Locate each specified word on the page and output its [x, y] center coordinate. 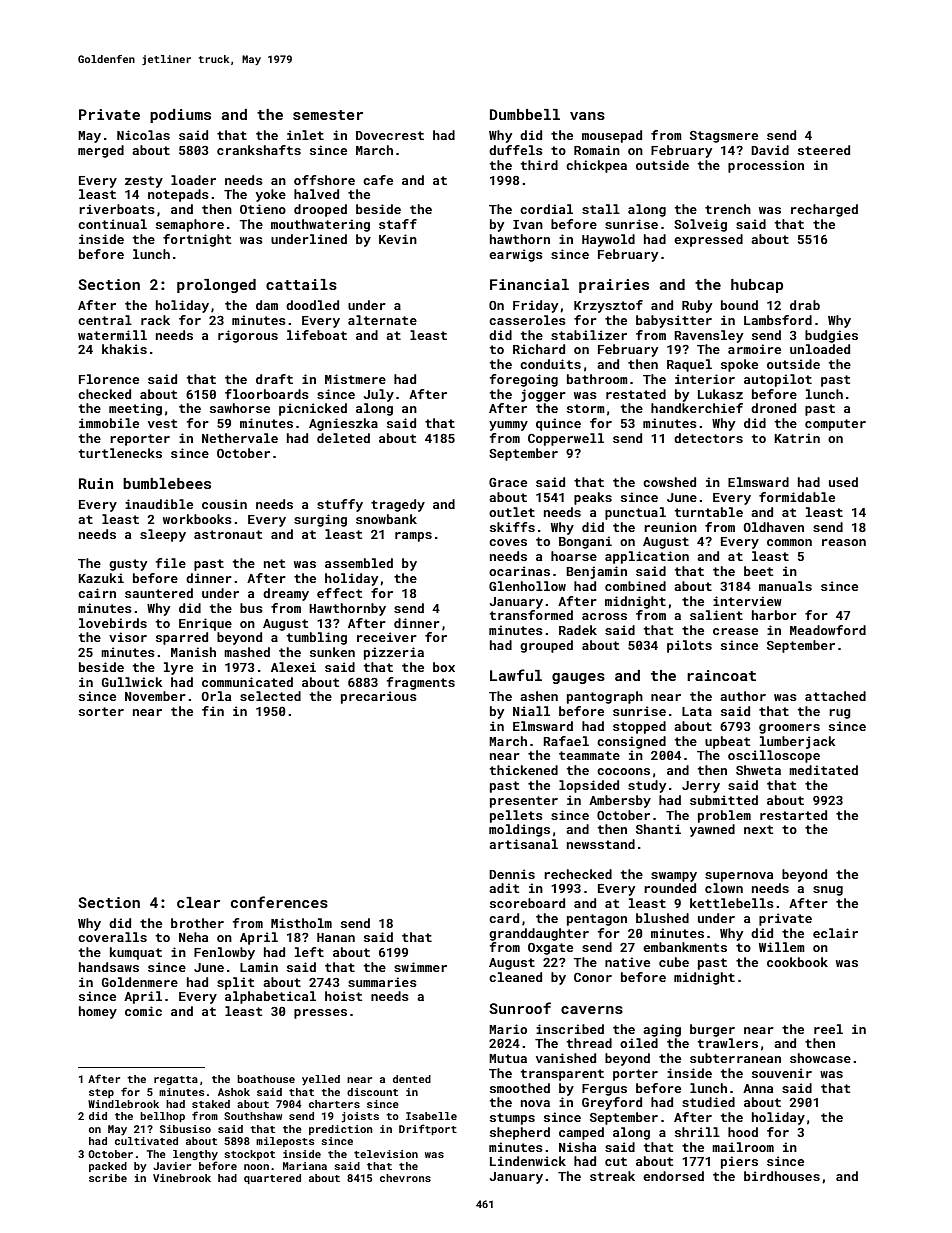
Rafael [566, 741]
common [789, 542]
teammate [589, 755]
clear [198, 902]
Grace [508, 482]
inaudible [159, 504]
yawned [712, 830]
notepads [178, 195]
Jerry [701, 787]
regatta [176, 1080]
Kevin [398, 239]
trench [728, 209]
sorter [101, 711]
